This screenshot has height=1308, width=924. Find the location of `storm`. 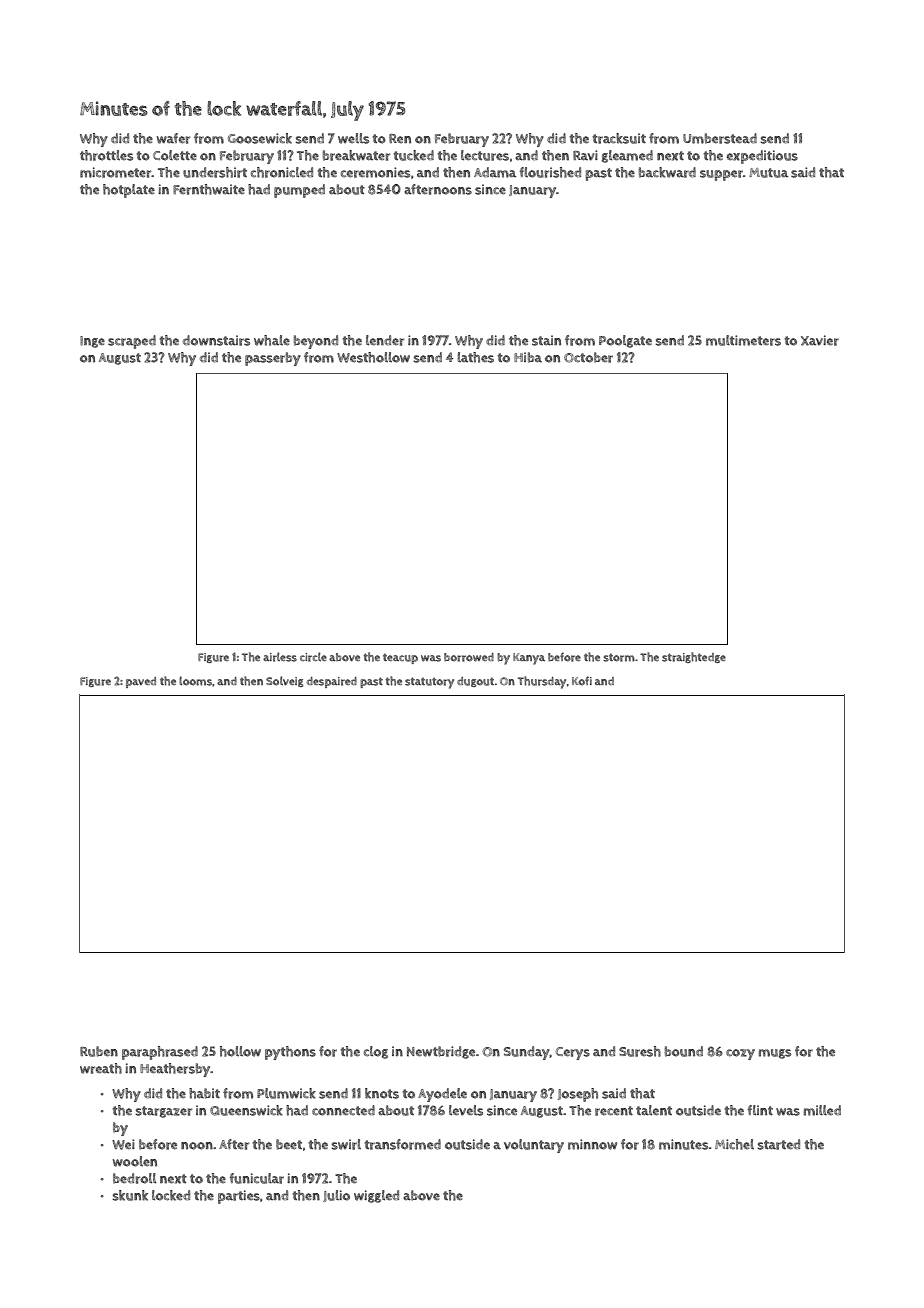

storm is located at coordinates (619, 657).
